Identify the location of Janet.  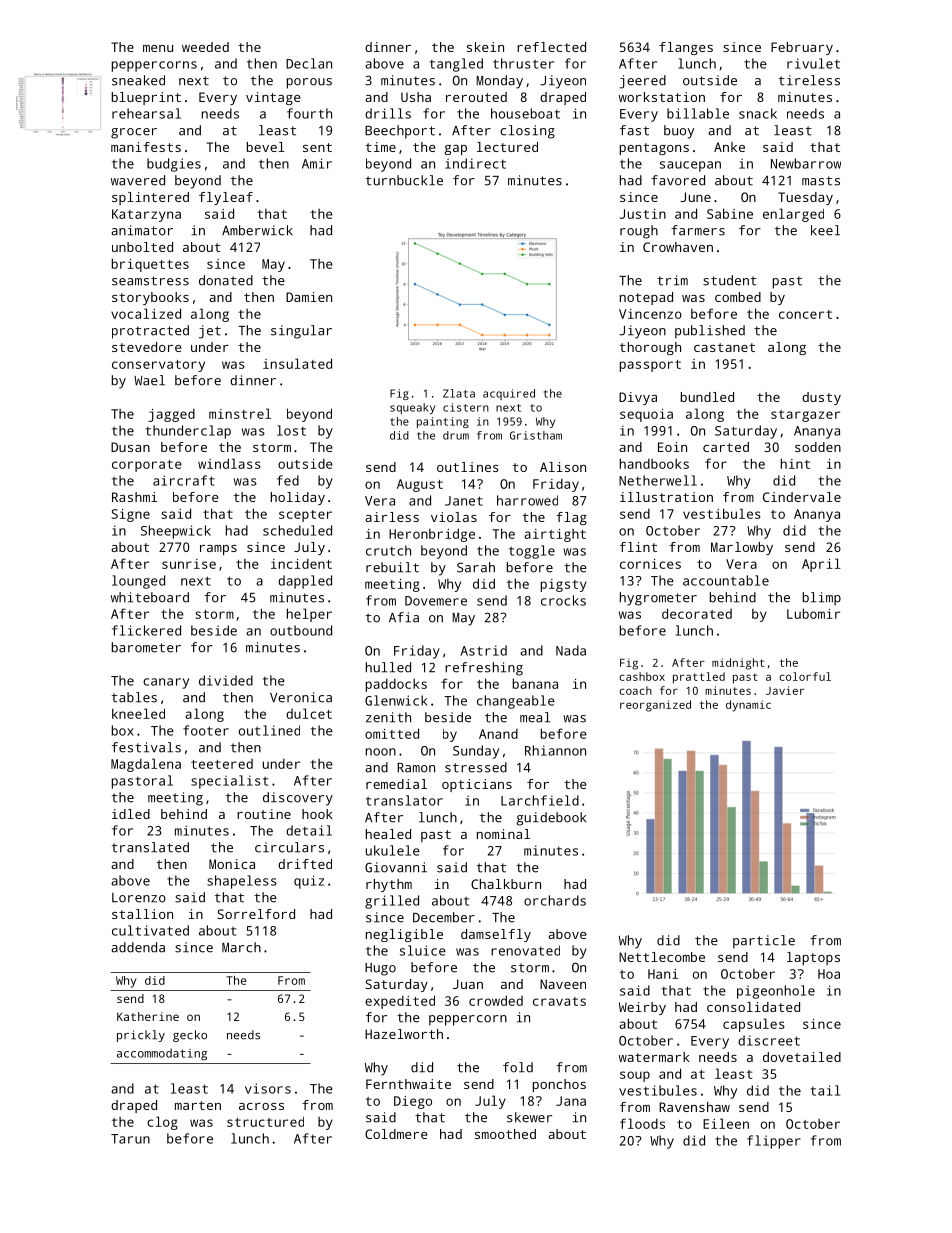
(464, 501).
